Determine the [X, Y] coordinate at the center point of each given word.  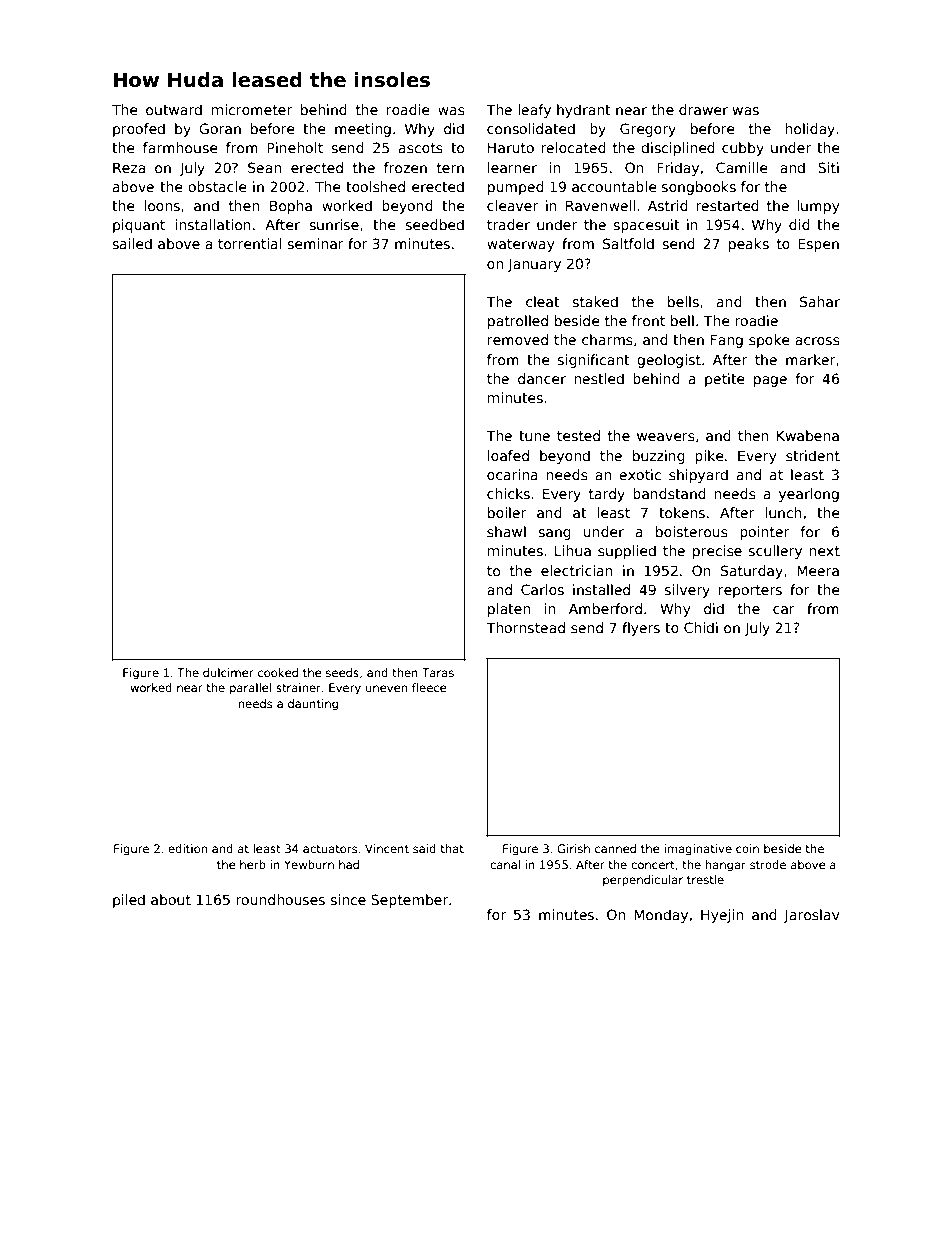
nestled [599, 378]
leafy [534, 111]
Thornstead [525, 627]
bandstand [669, 493]
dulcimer [228, 672]
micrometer [252, 109]
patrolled [518, 322]
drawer [703, 109]
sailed [132, 243]
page [770, 381]
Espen [818, 245]
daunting [313, 705]
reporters [750, 591]
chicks [508, 493]
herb [253, 864]
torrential [250, 243]
